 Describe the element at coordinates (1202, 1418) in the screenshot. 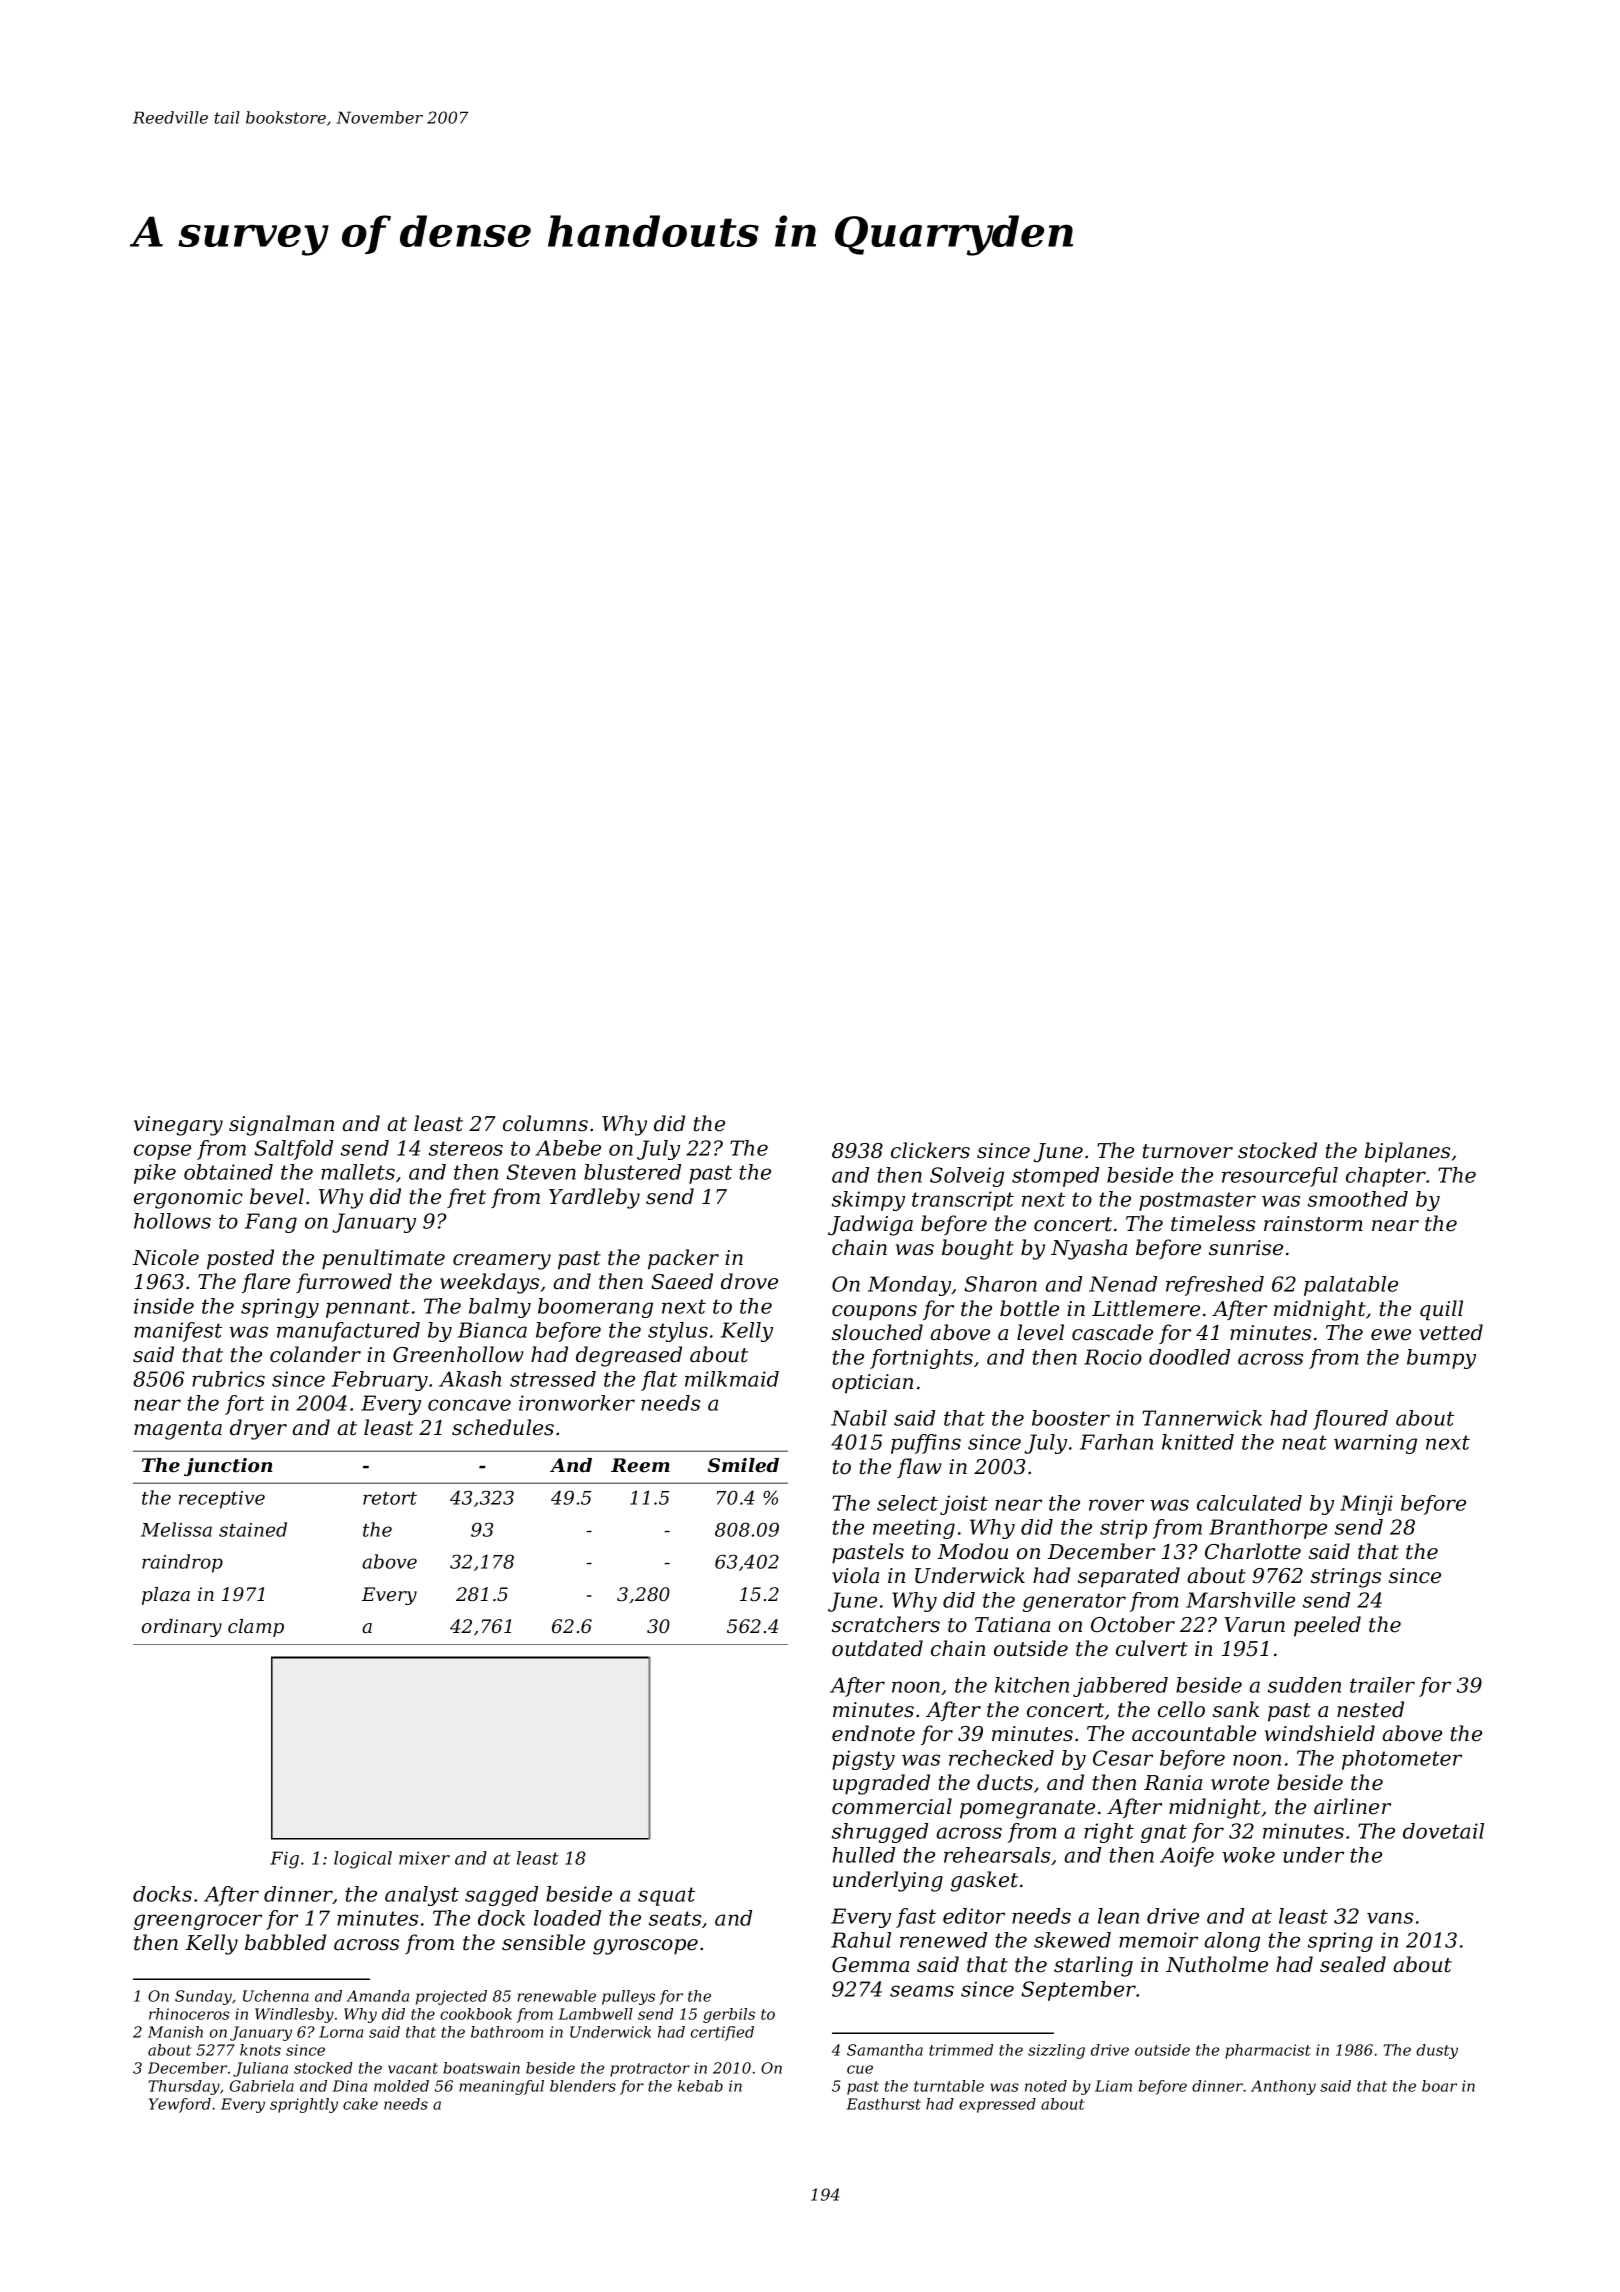

I see `Tannerwick` at that location.
